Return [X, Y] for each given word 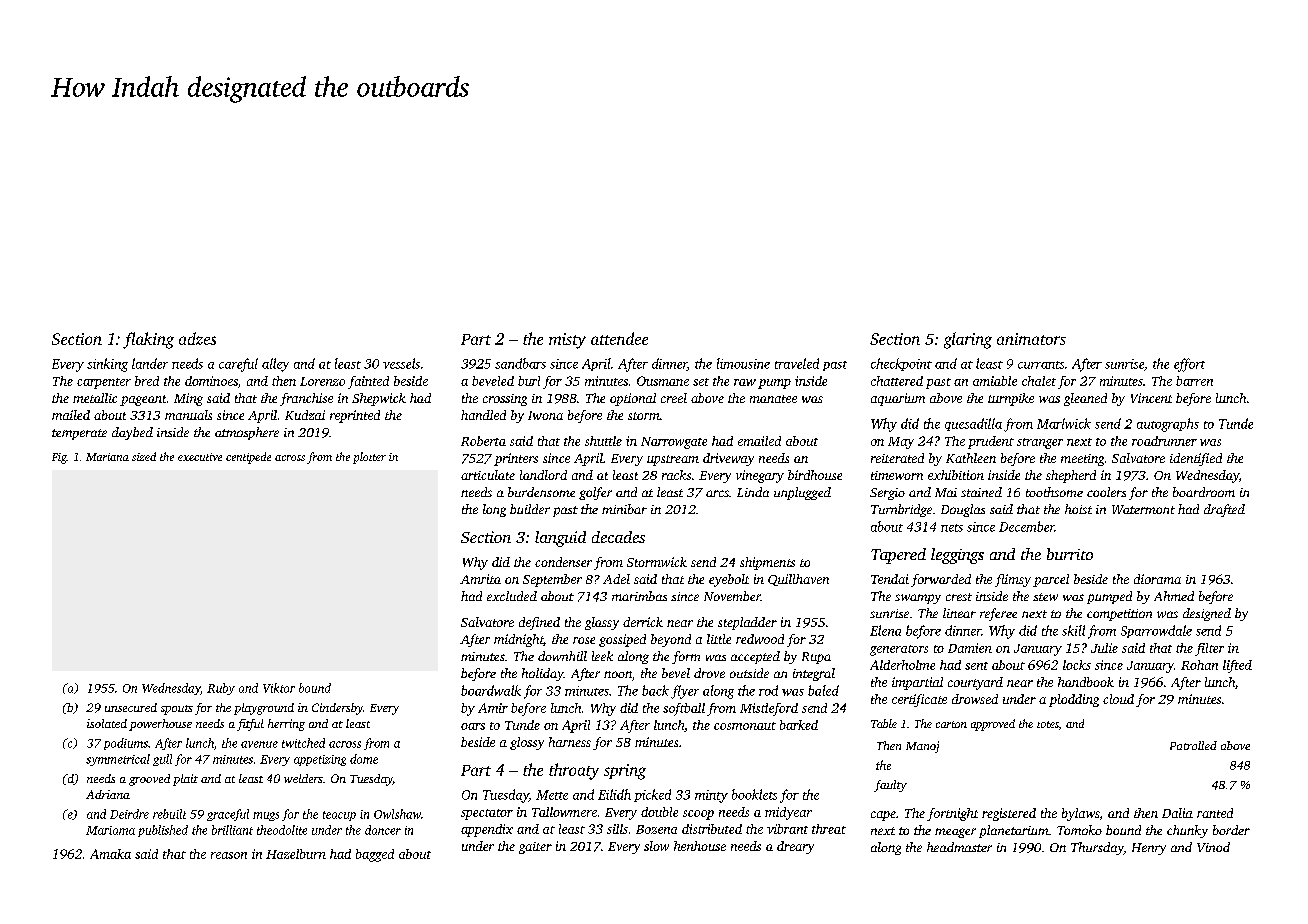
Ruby [221, 689]
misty [567, 341]
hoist [1078, 509]
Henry [1149, 849]
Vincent [1151, 398]
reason [229, 855]
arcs [717, 493]
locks [1077, 665]
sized [144, 456]
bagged [375, 855]
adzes [197, 338]
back [655, 690]
